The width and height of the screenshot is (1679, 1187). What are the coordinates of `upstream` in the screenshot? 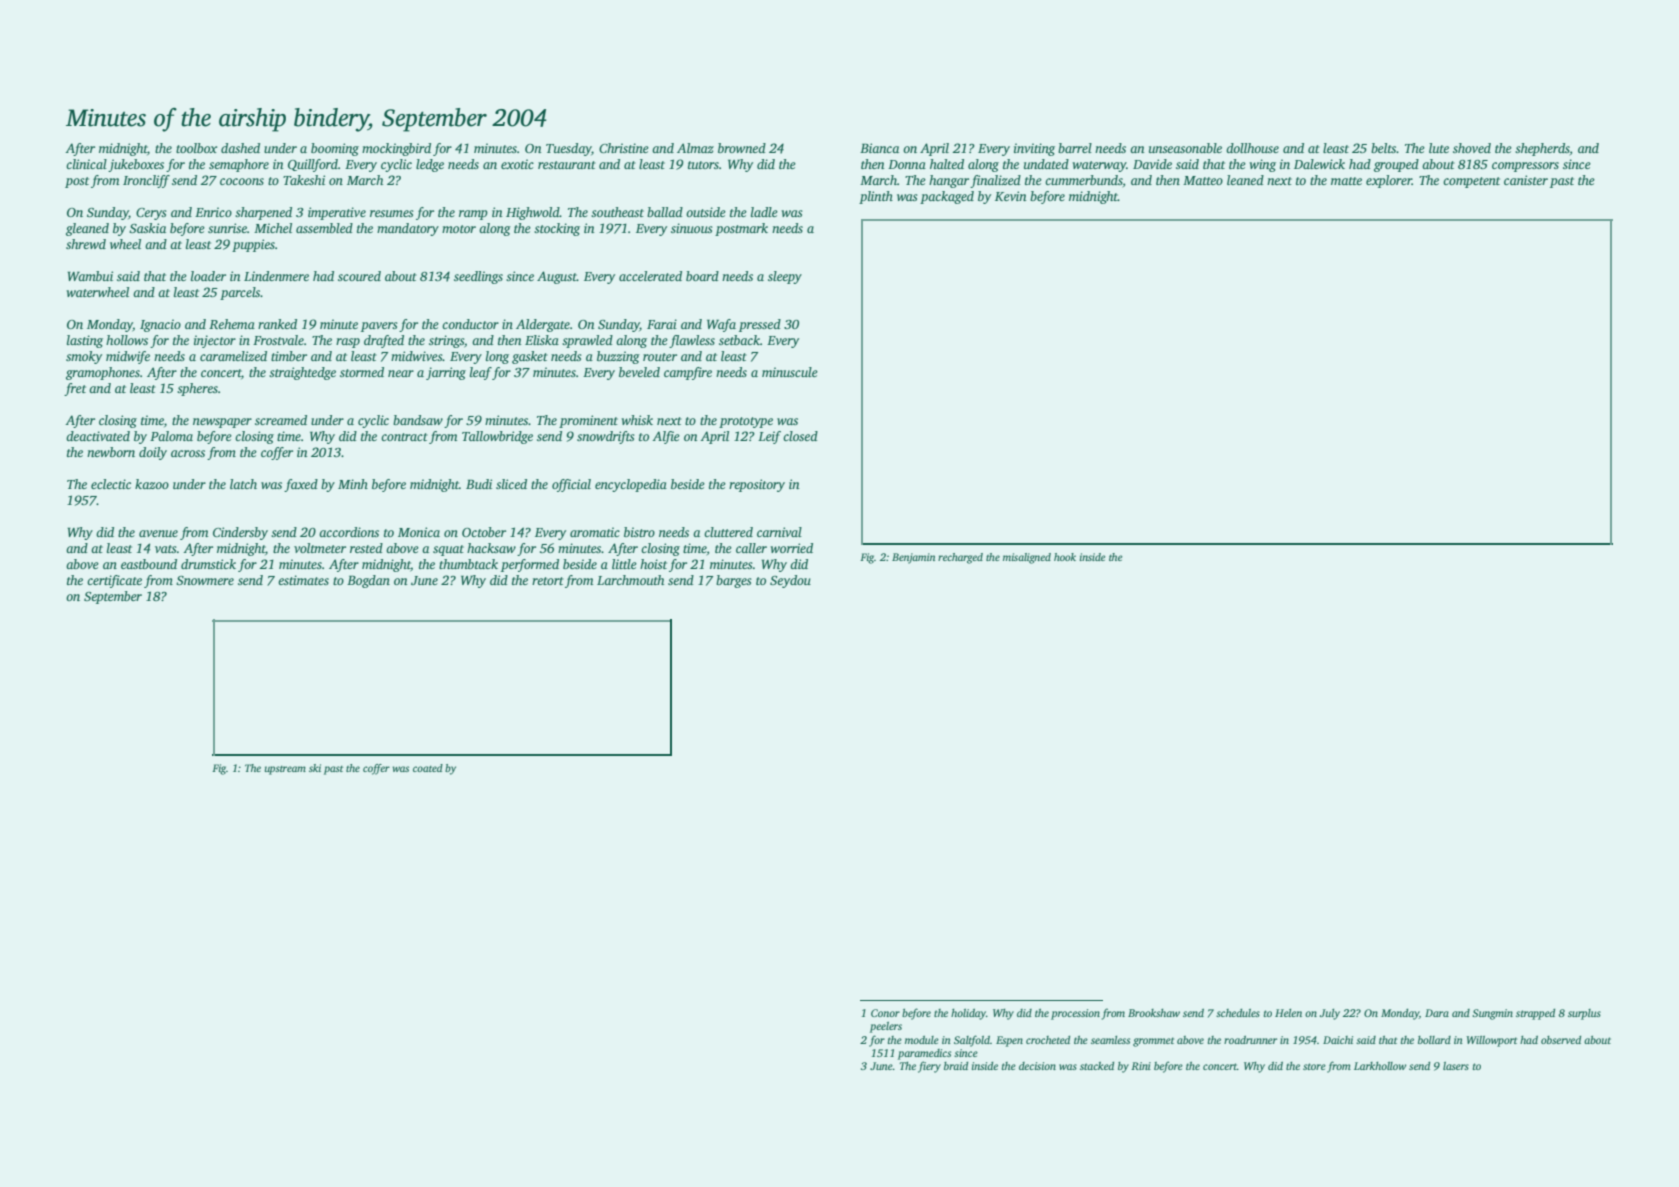 It's located at (285, 770).
